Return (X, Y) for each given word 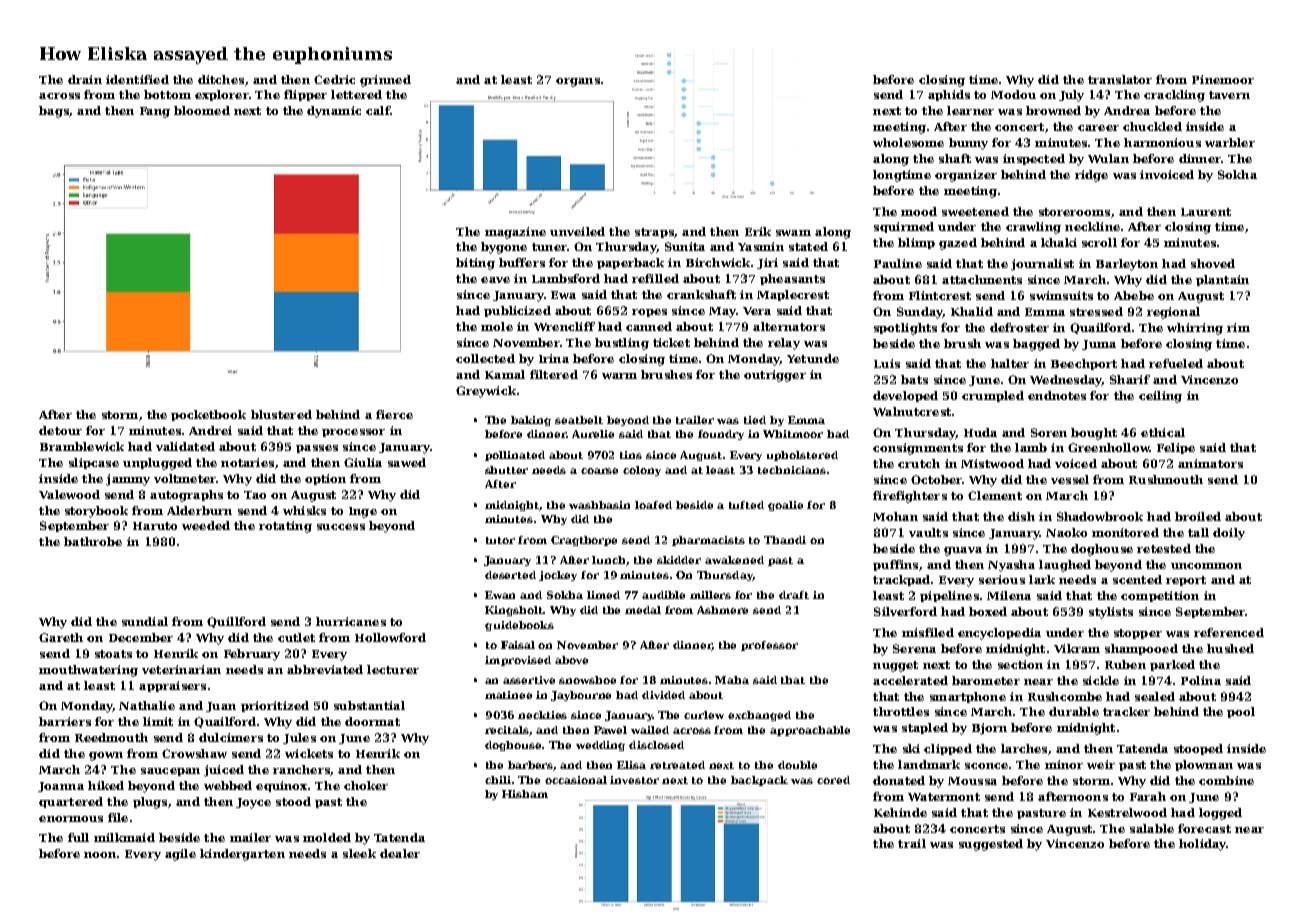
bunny (968, 144)
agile (180, 855)
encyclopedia (999, 634)
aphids (949, 95)
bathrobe (93, 541)
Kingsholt (514, 611)
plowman (1204, 765)
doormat (372, 721)
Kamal (505, 374)
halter (1010, 363)
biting (475, 264)
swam (793, 233)
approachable (810, 731)
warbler (1230, 142)
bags (54, 112)
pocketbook (208, 415)
